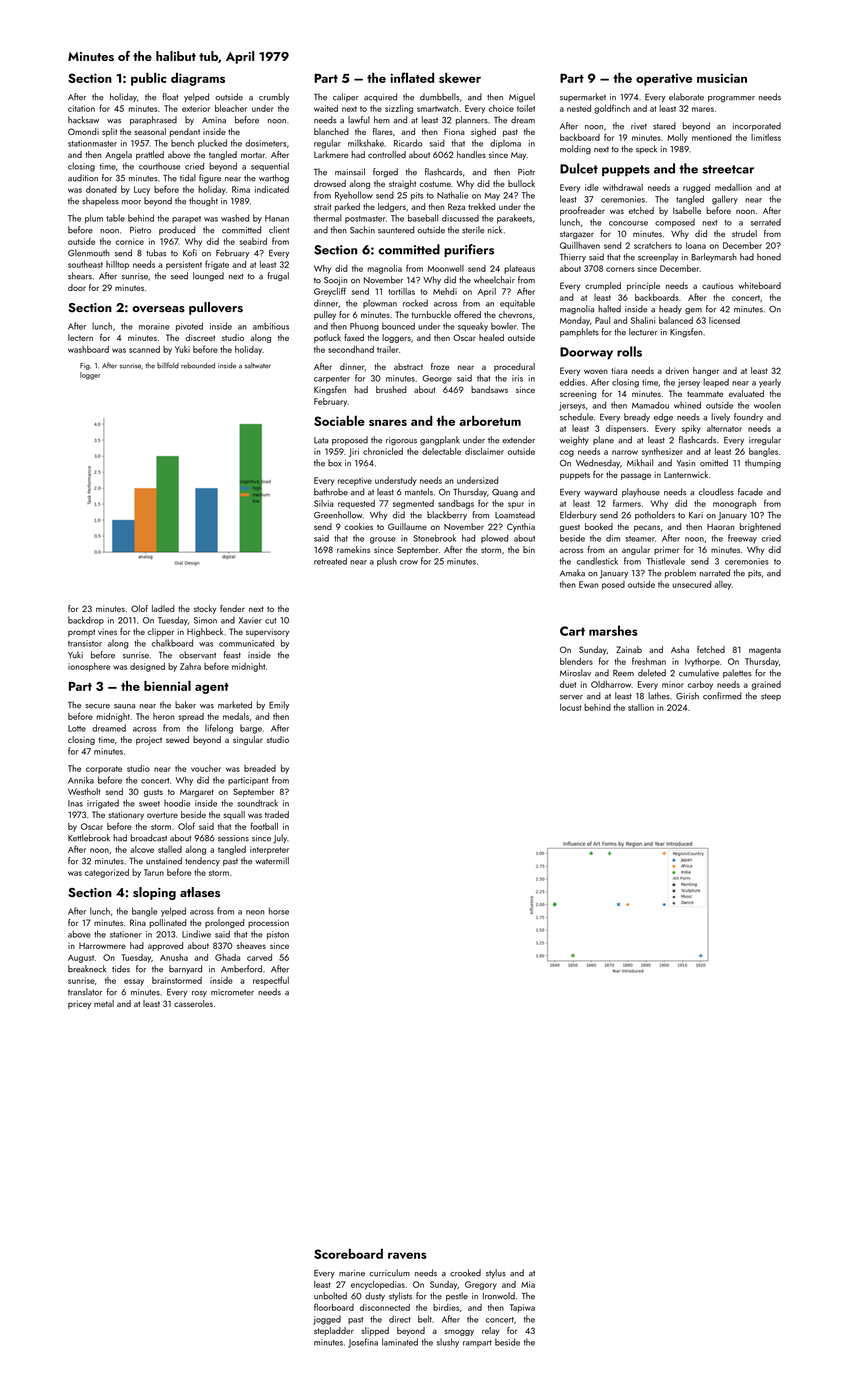 This screenshot has width=849, height=1400. I want to click on jogged, so click(327, 1320).
